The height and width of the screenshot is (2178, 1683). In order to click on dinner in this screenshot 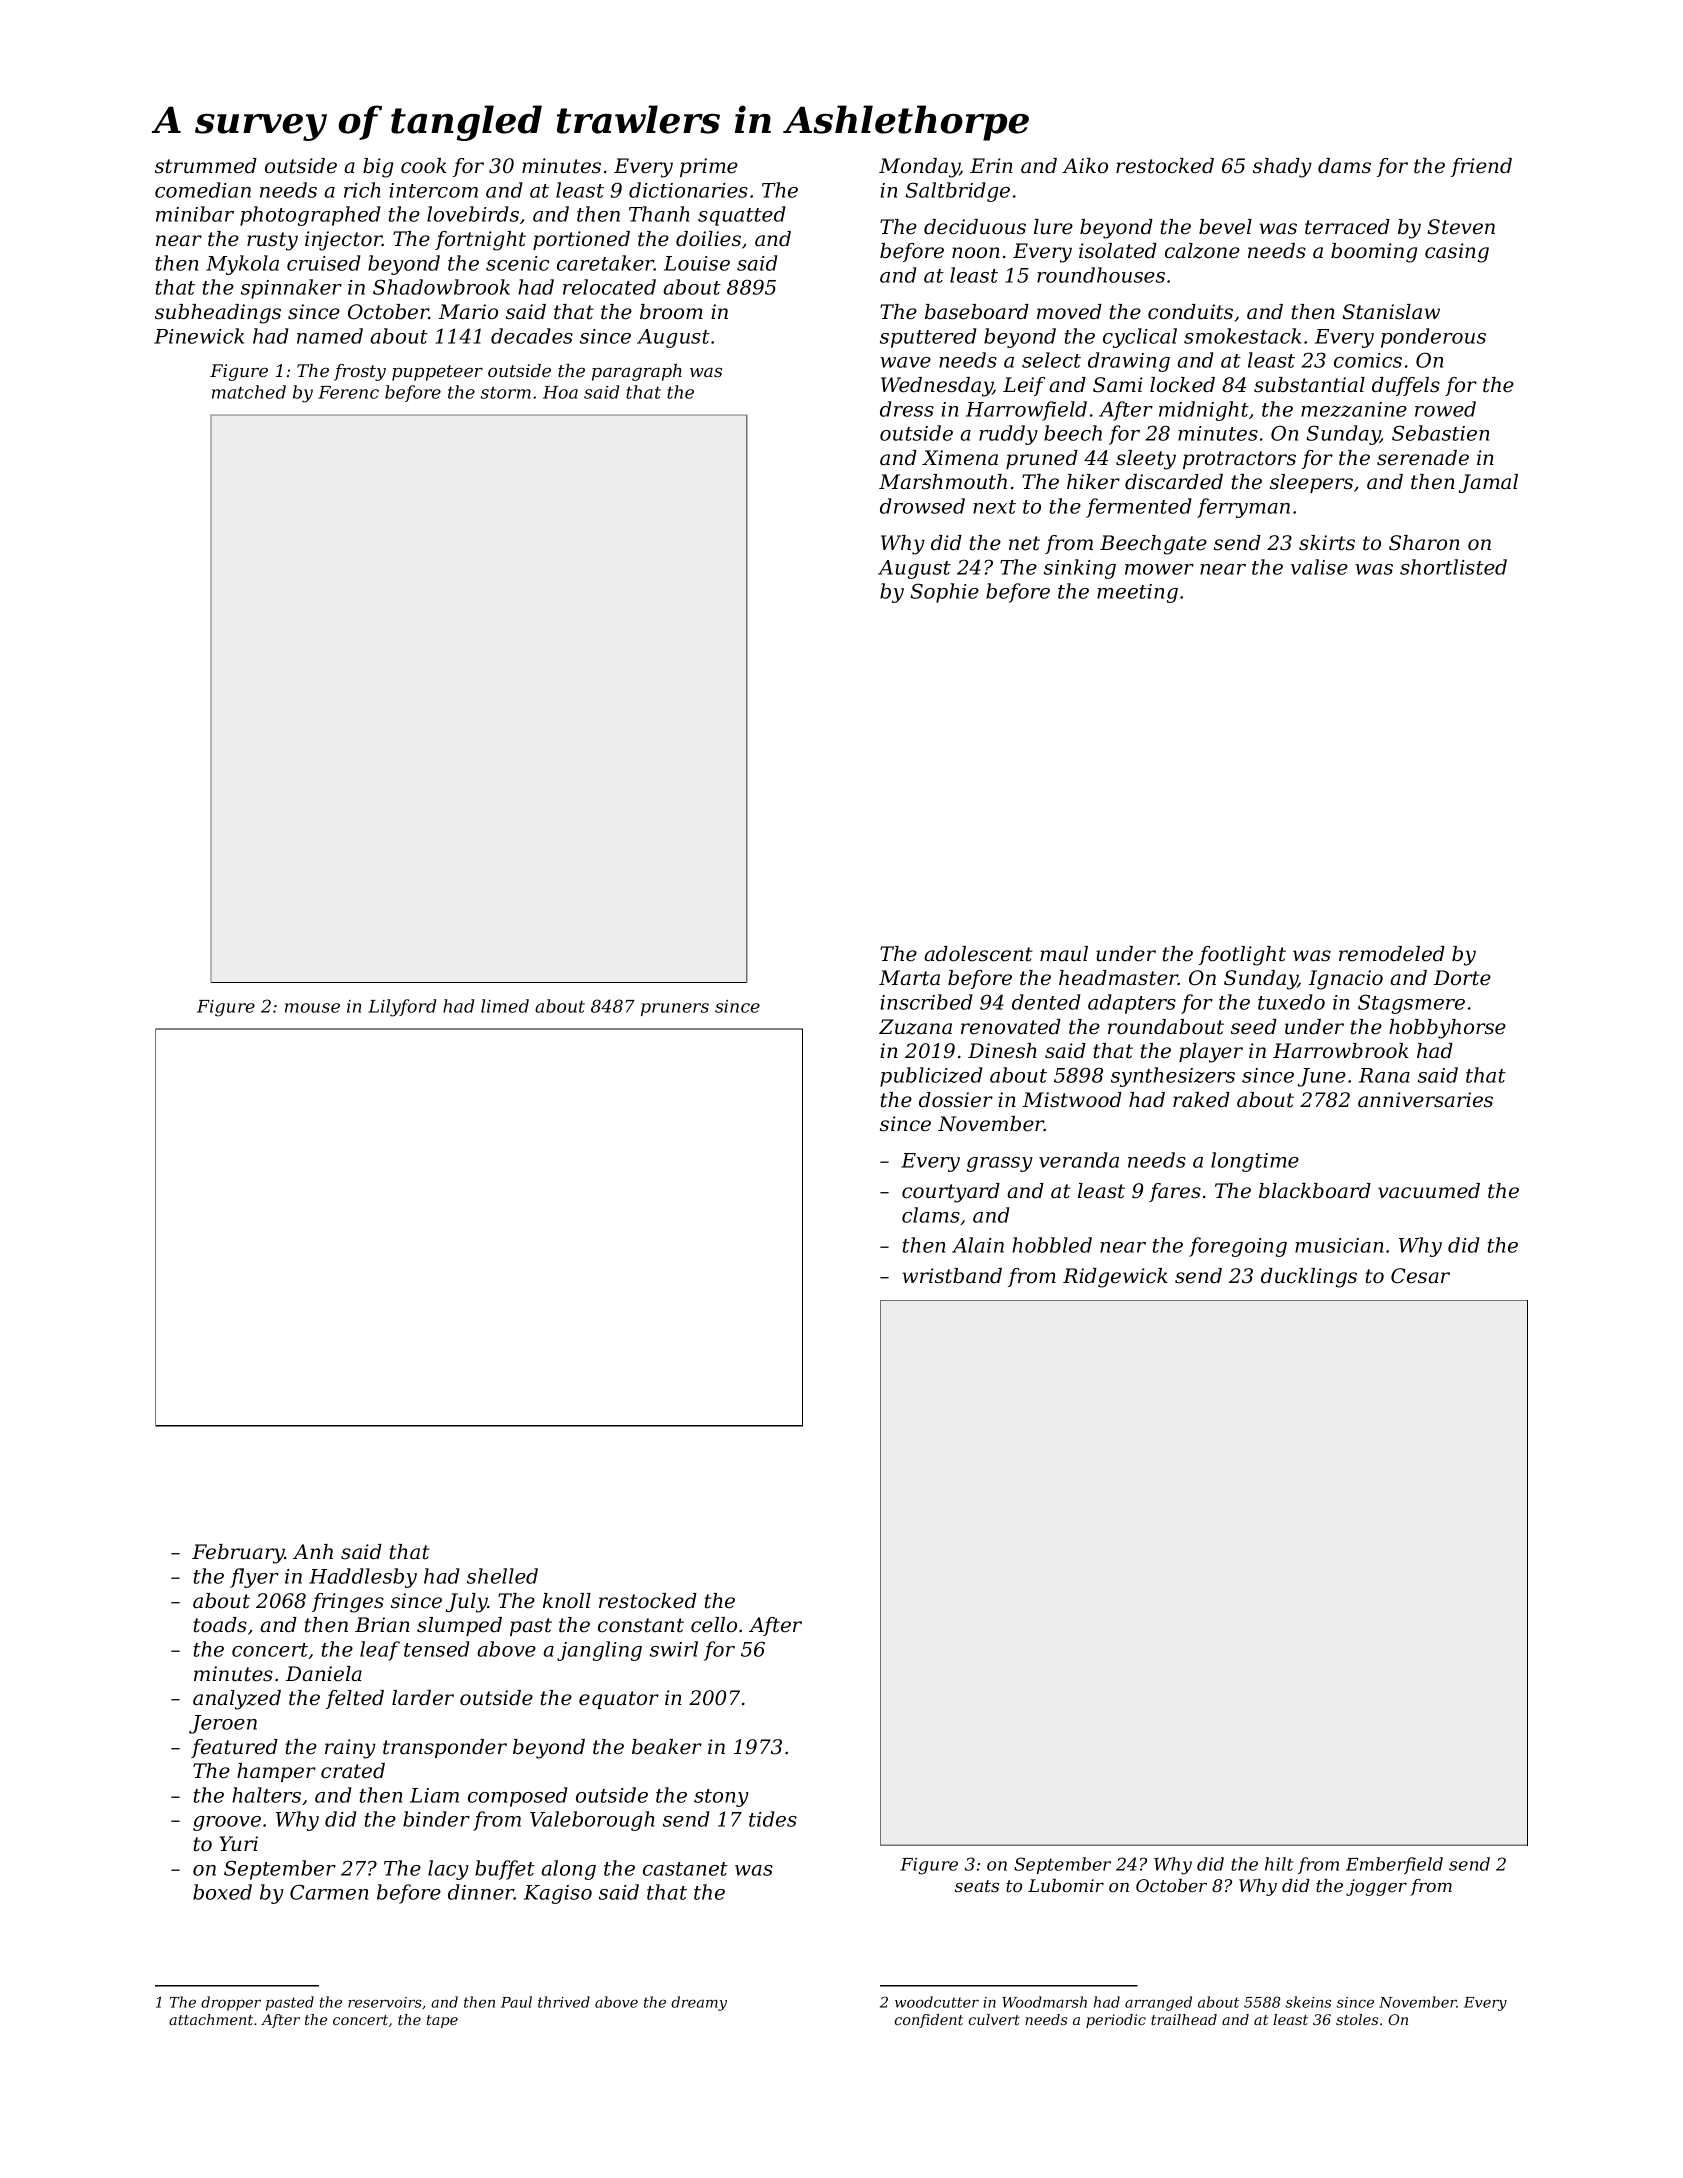, I will do `click(481, 1892)`.
